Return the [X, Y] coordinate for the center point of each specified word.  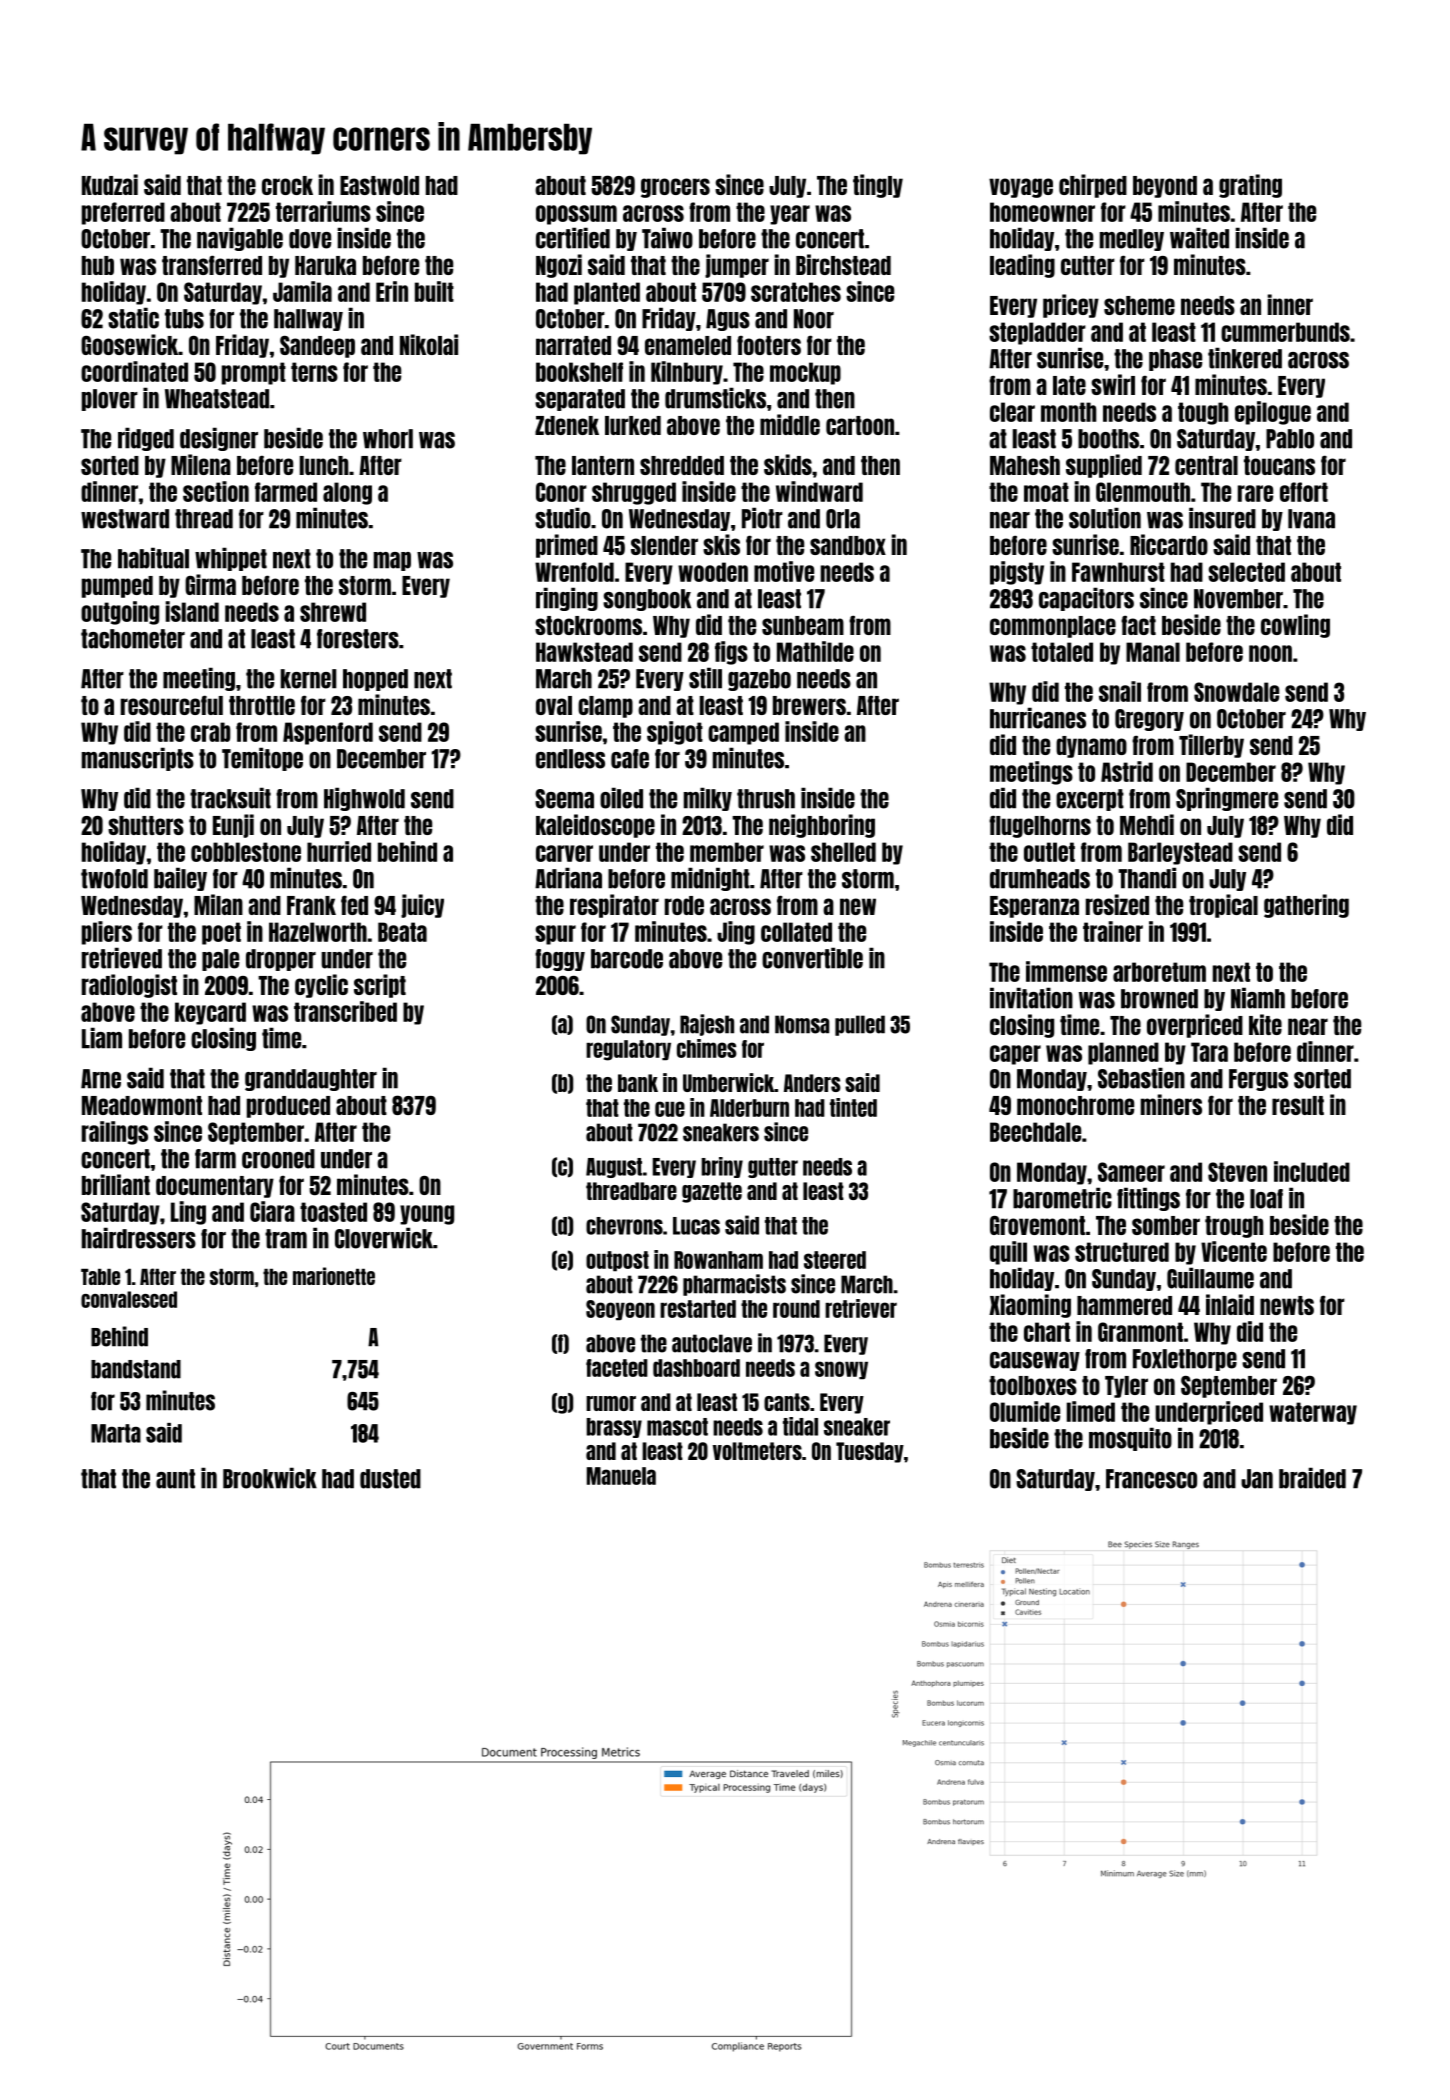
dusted [390, 1479]
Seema [564, 799]
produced [288, 1107]
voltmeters [757, 1451]
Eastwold [379, 185]
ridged [146, 439]
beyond [1165, 187]
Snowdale [1236, 692]
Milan [218, 904]
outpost [617, 1261]
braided [1312, 1478]
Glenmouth [1143, 492]
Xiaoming [1030, 1306]
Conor [561, 492]
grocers [675, 188]
